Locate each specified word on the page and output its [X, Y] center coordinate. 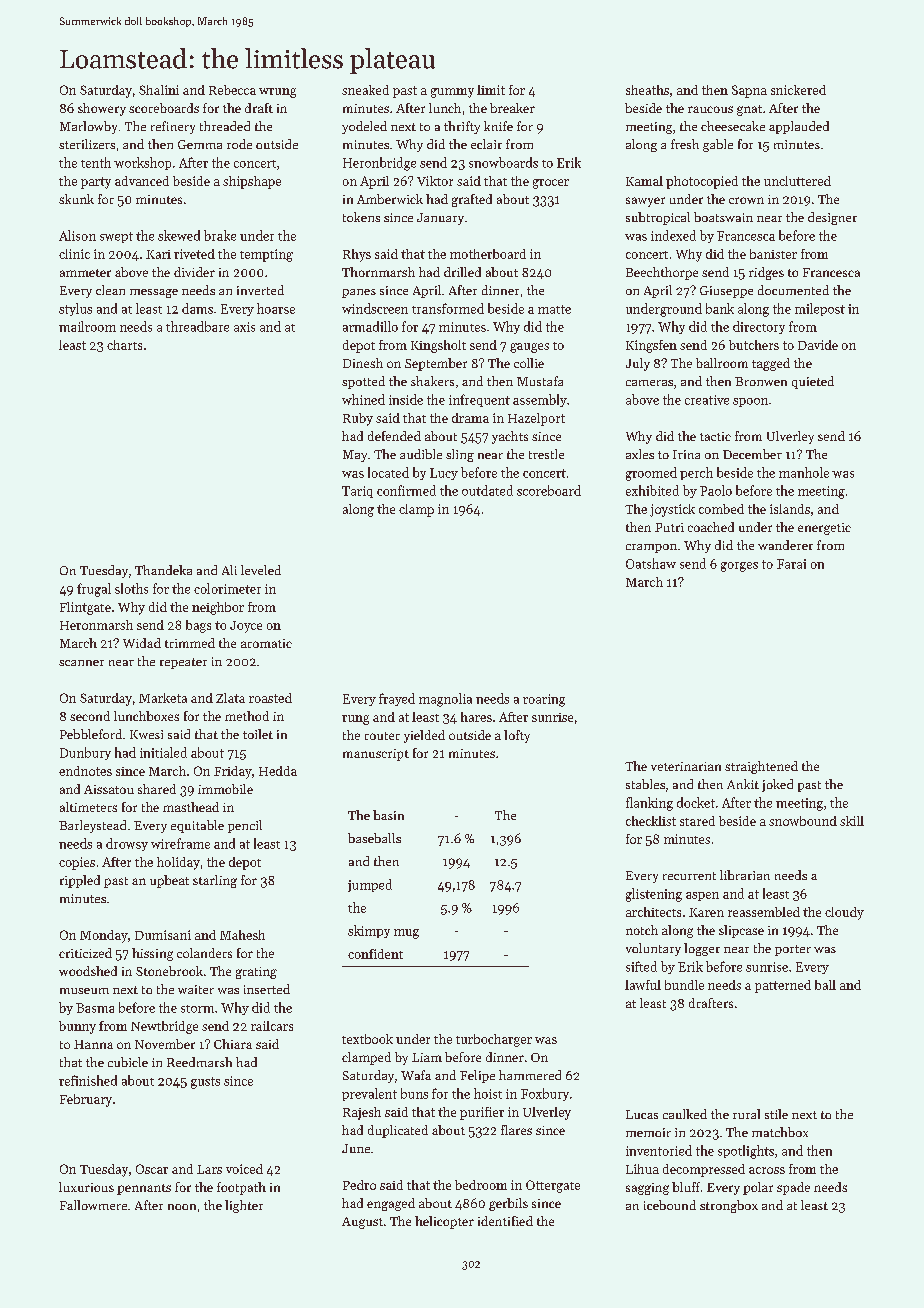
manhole [804, 472]
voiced [244, 1169]
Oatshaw [651, 563]
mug [406, 934]
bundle [684, 985]
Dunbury [85, 753]
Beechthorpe [662, 273]
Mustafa [540, 381]
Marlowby [88, 127]
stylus [75, 309]
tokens [361, 217]
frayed [397, 699]
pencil [245, 826]
